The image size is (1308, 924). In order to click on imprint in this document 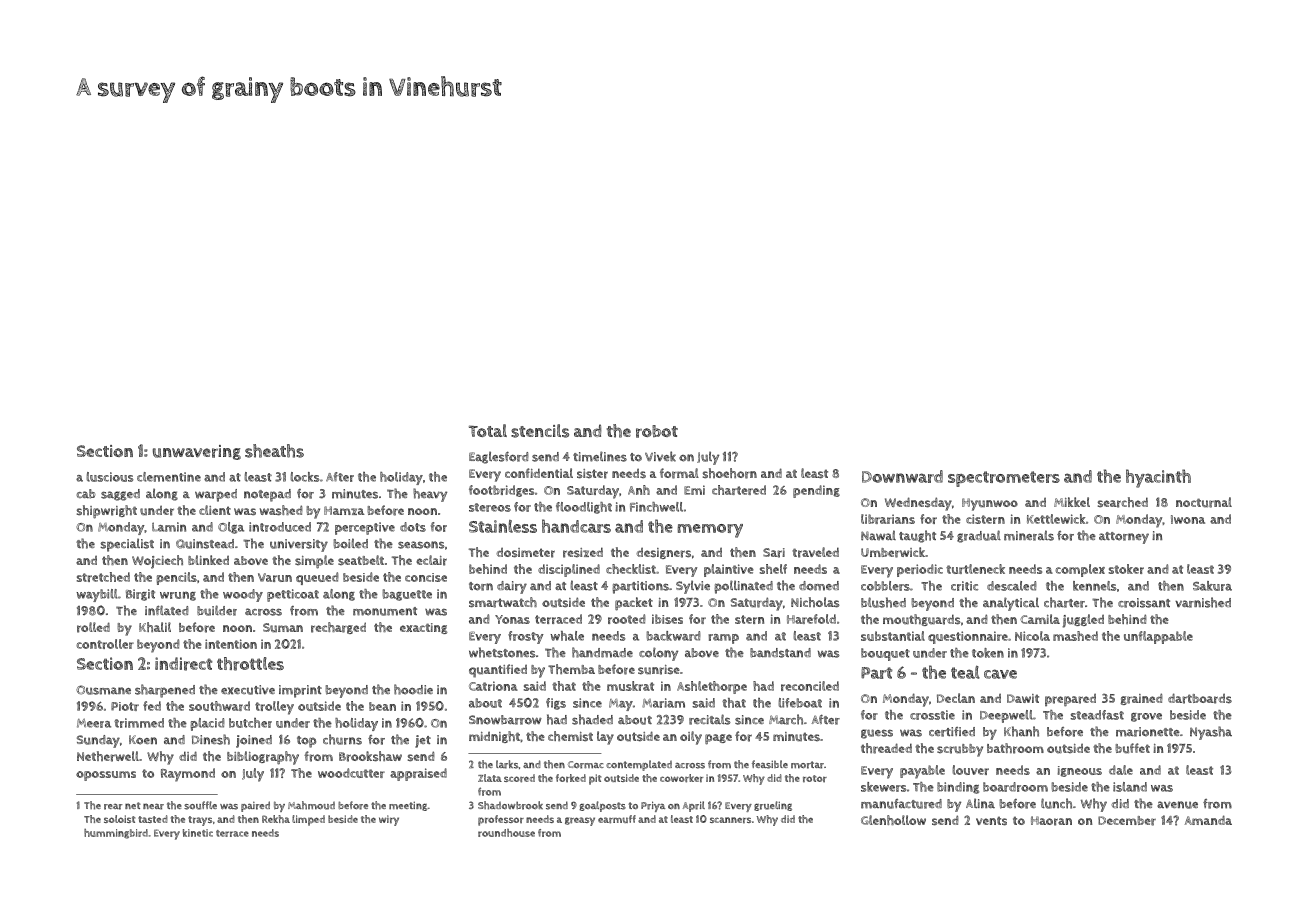, I will do `click(300, 691)`.
